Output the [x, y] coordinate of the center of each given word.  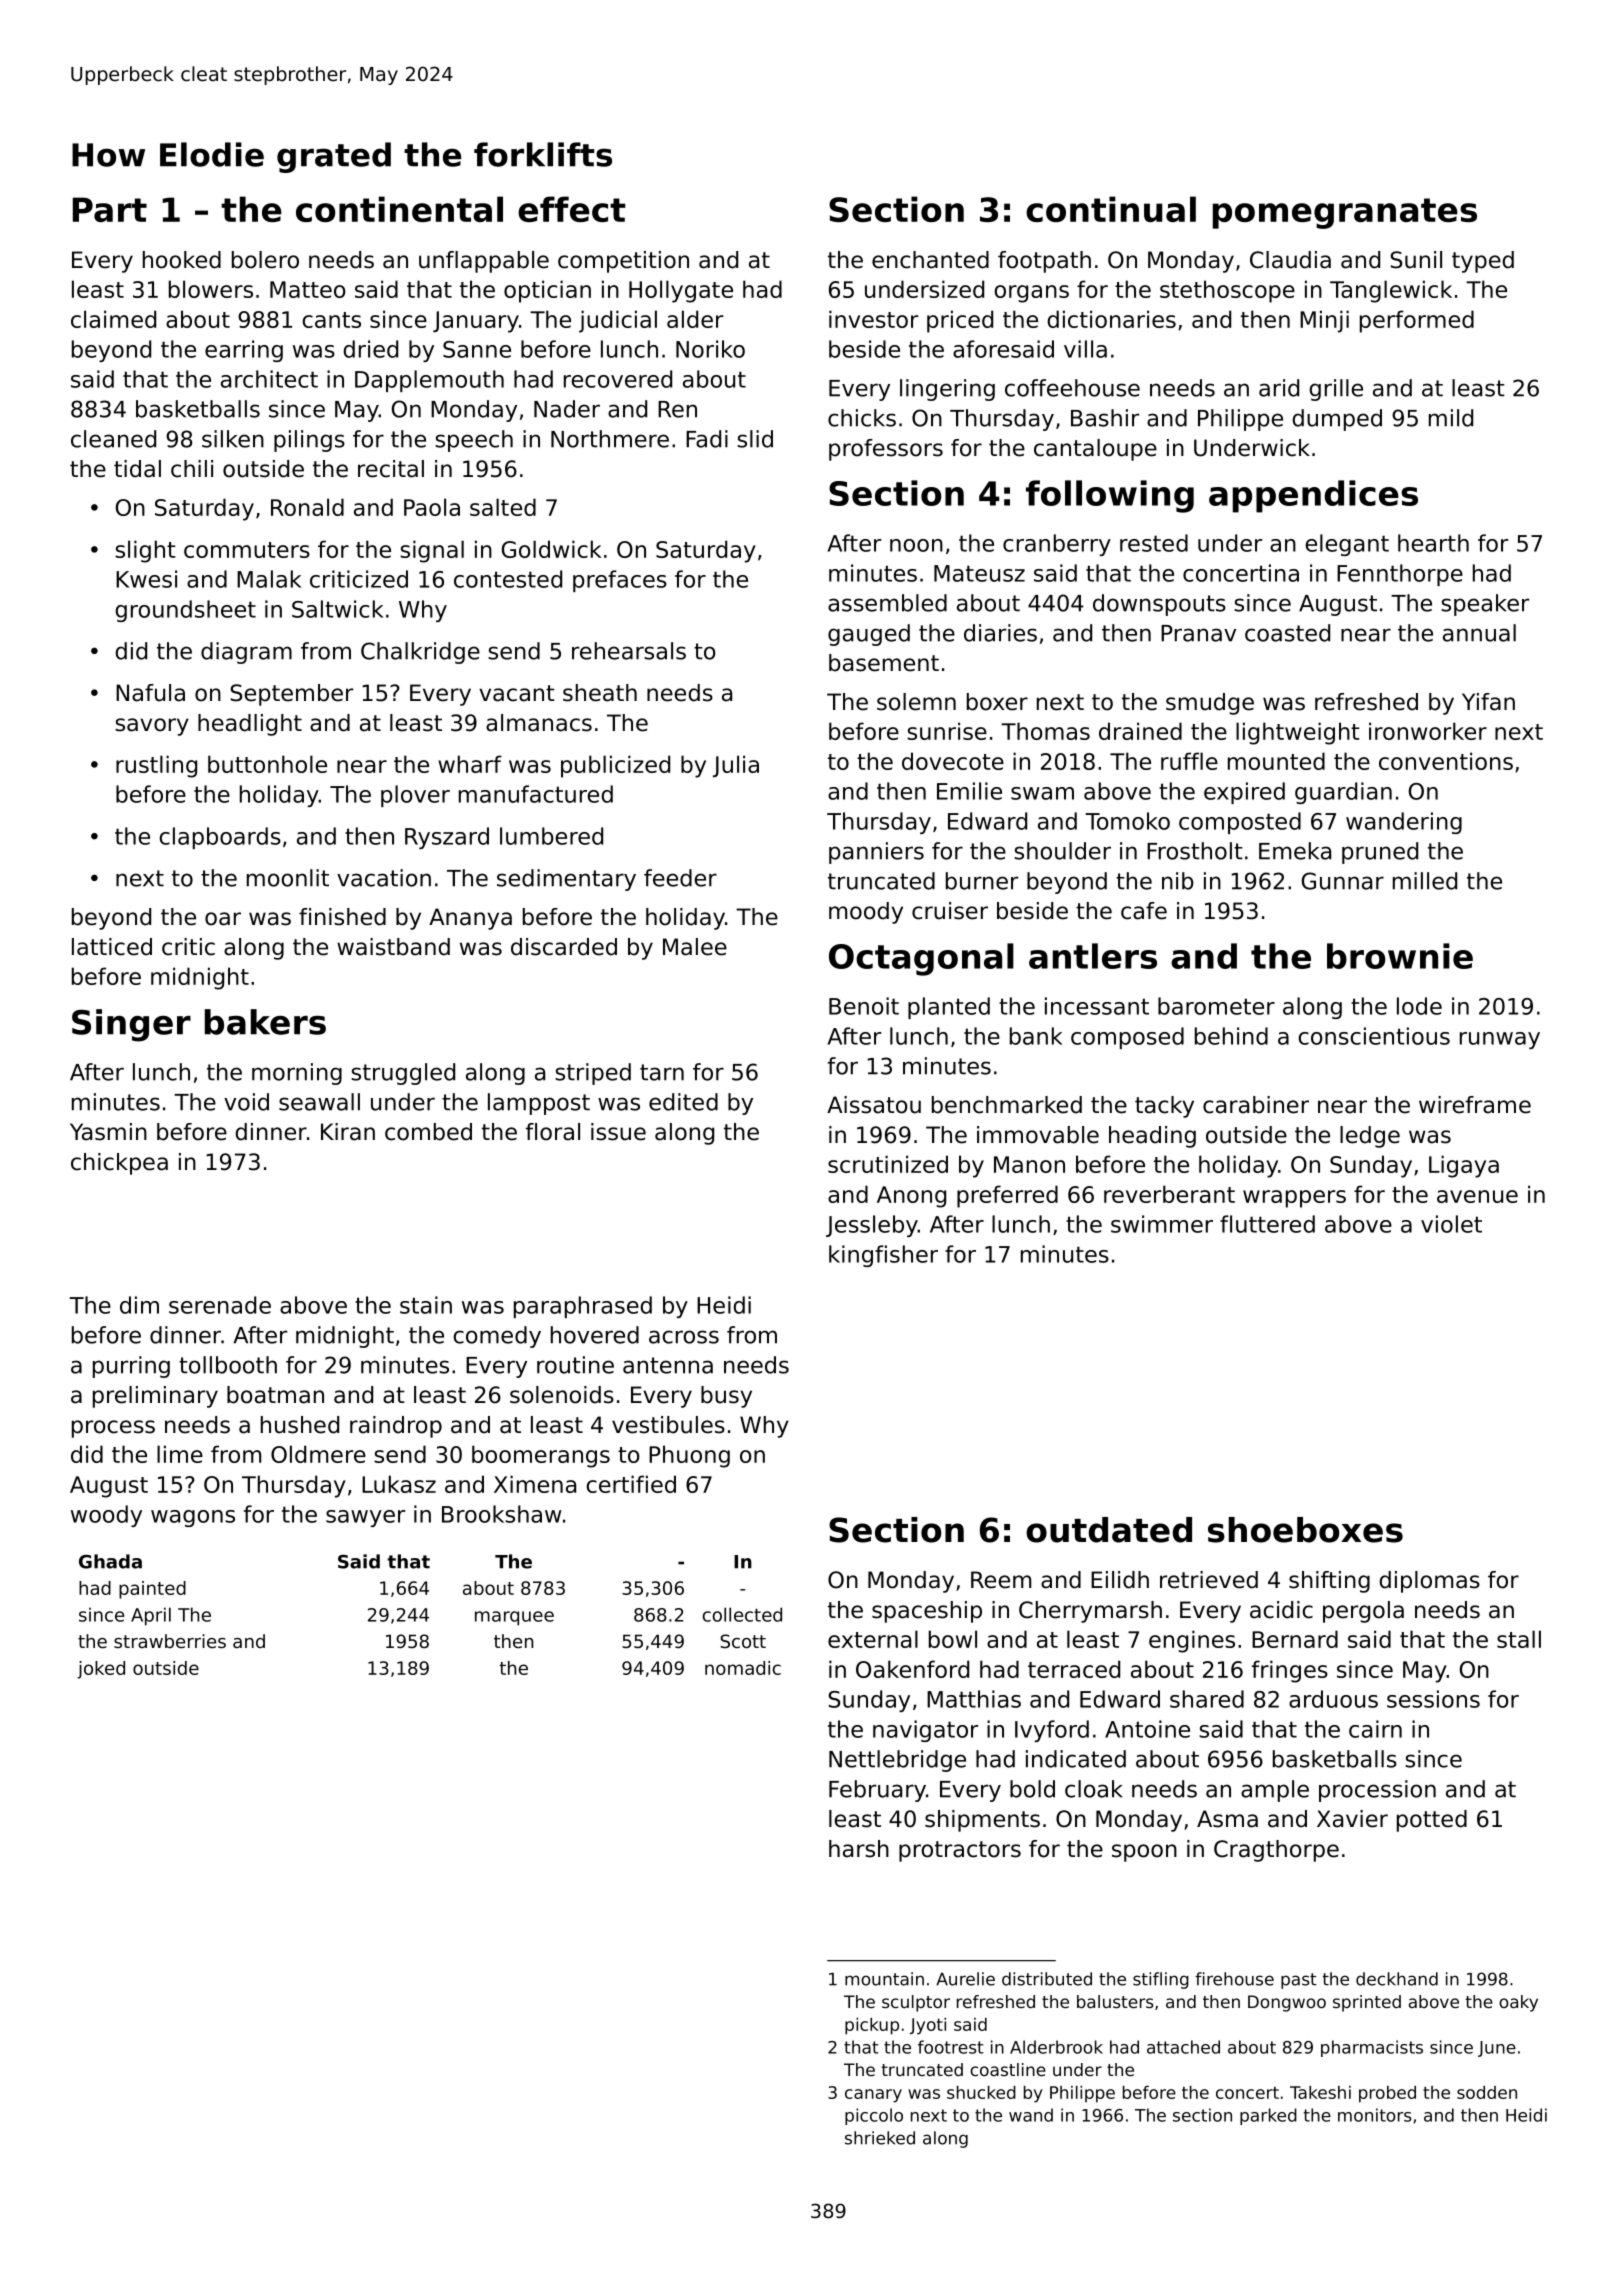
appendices [1313, 496]
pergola [1363, 1612]
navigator [925, 1731]
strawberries [170, 1641]
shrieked [880, 2138]
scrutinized [888, 1164]
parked [1268, 2116]
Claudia [1290, 260]
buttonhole [267, 764]
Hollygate [681, 291]
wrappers [1294, 1199]
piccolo [874, 2116]
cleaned [113, 439]
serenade [220, 1305]
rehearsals [629, 651]
